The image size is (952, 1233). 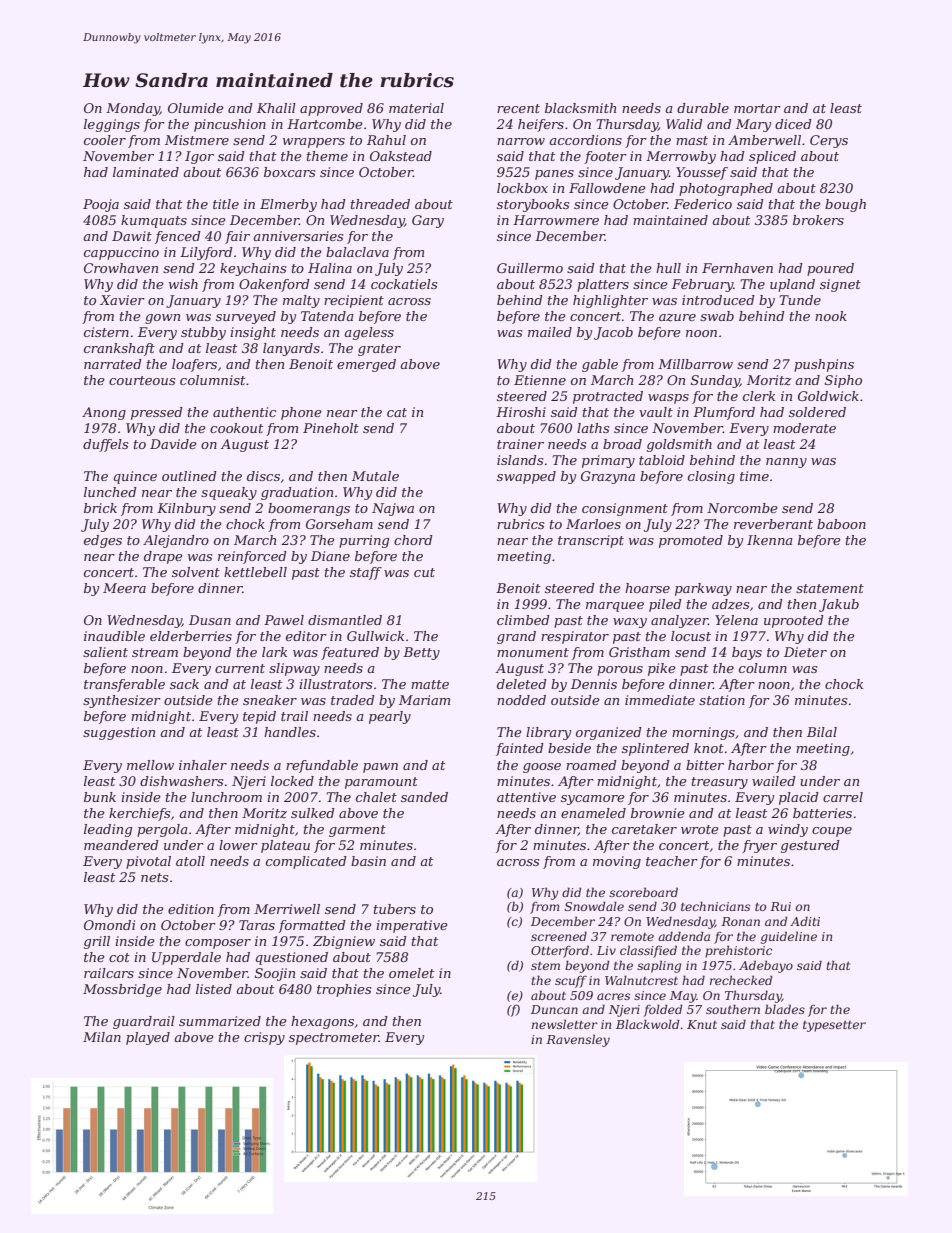 I want to click on scoreboard, so click(x=643, y=892).
